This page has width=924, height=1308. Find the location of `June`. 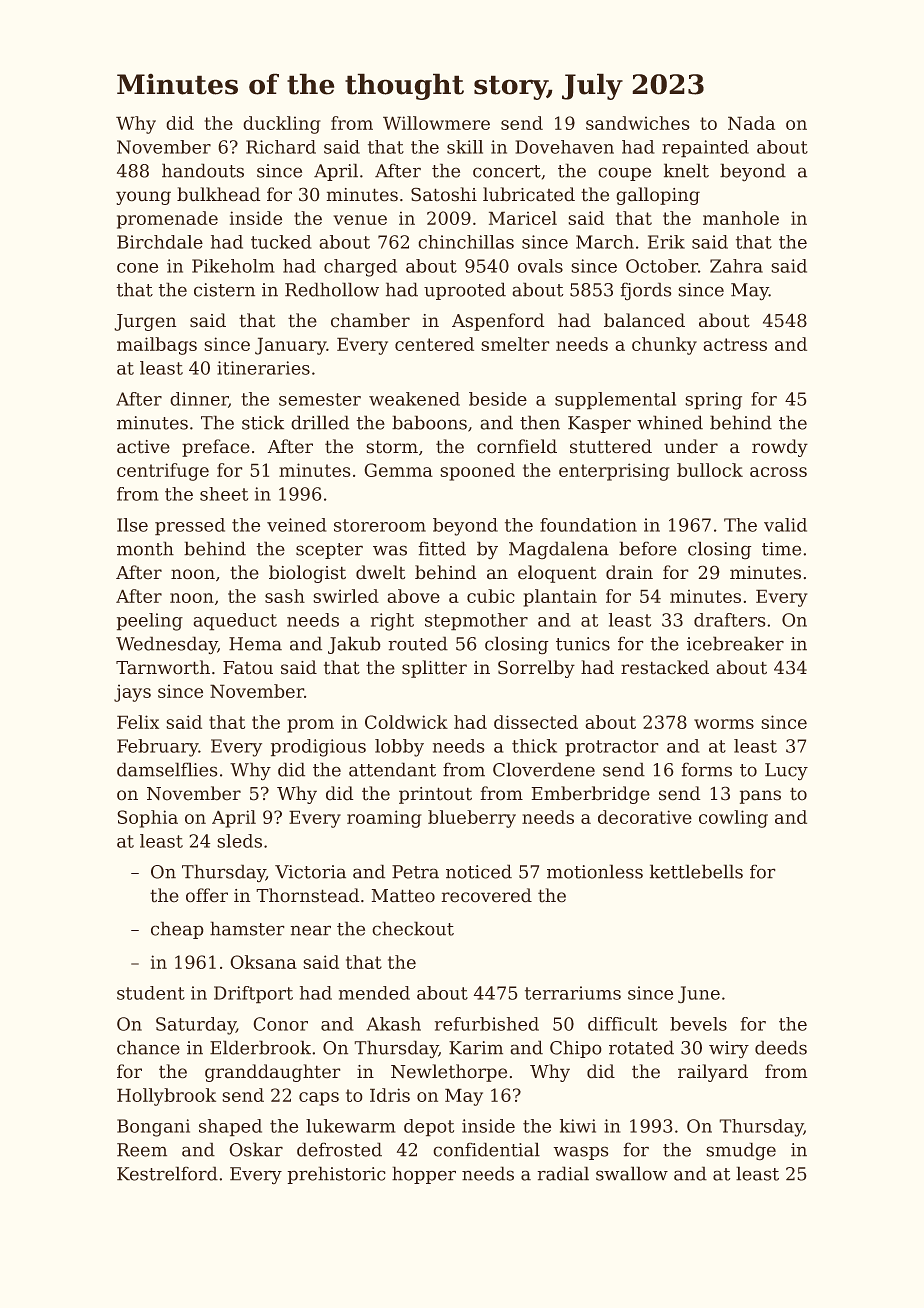

June is located at coordinates (699, 995).
